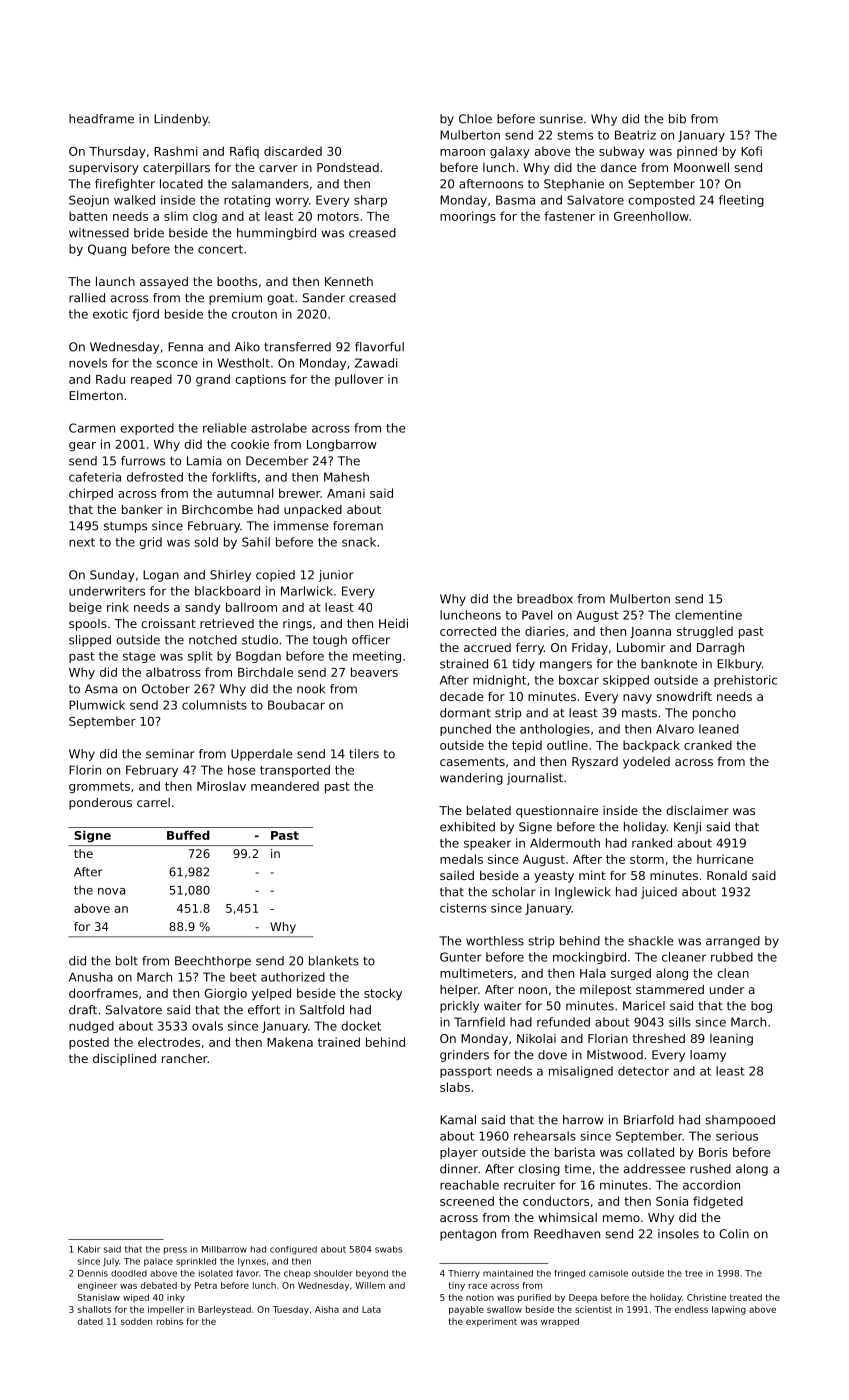 This screenshot has width=849, height=1400. I want to click on disciplined, so click(124, 1060).
